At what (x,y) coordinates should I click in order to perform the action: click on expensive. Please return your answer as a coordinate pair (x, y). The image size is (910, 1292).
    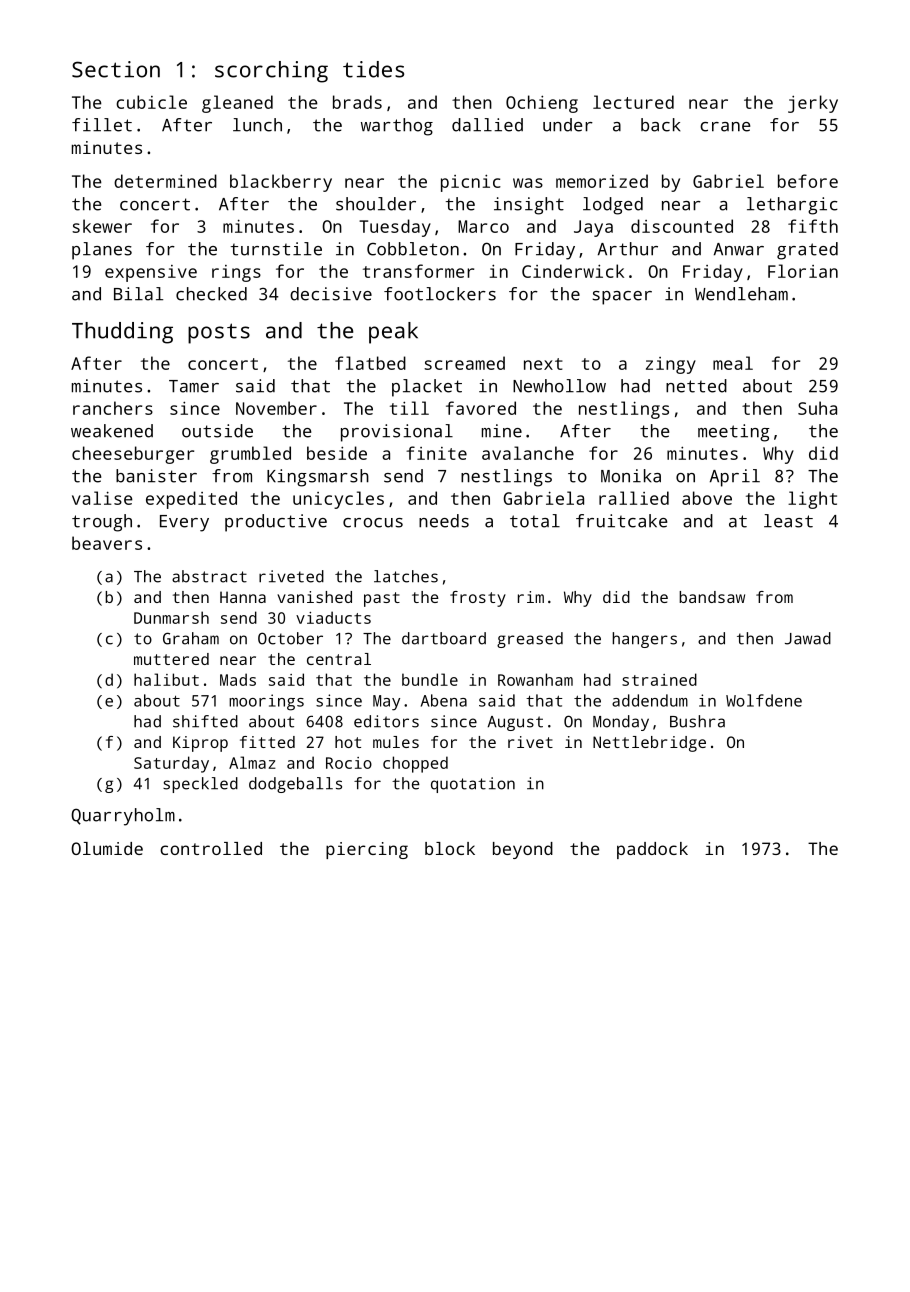
    Looking at the image, I should click on (151, 273).
